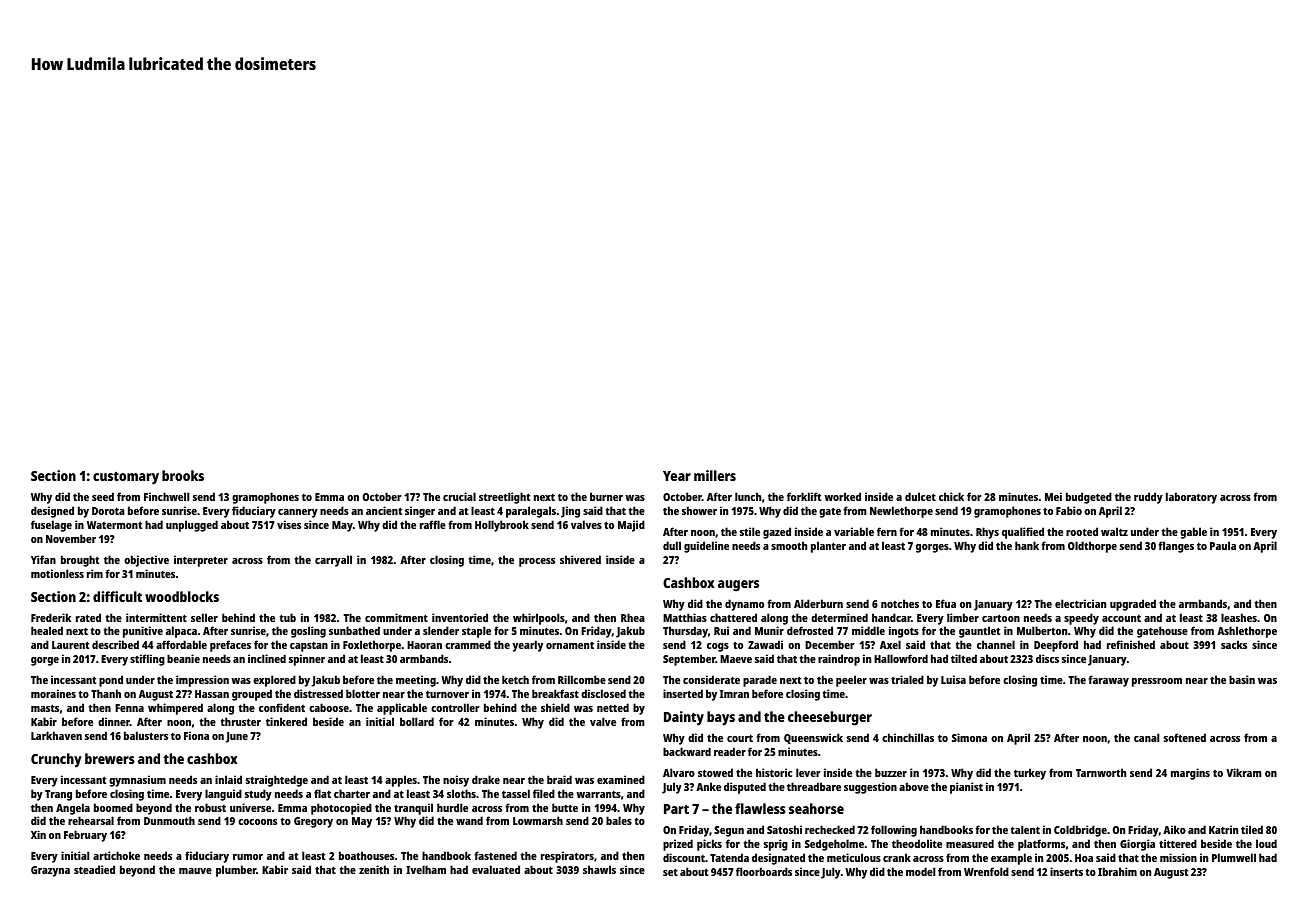 The image size is (1308, 924). Describe the element at coordinates (1234, 644) in the screenshot. I see `sacks` at that location.
